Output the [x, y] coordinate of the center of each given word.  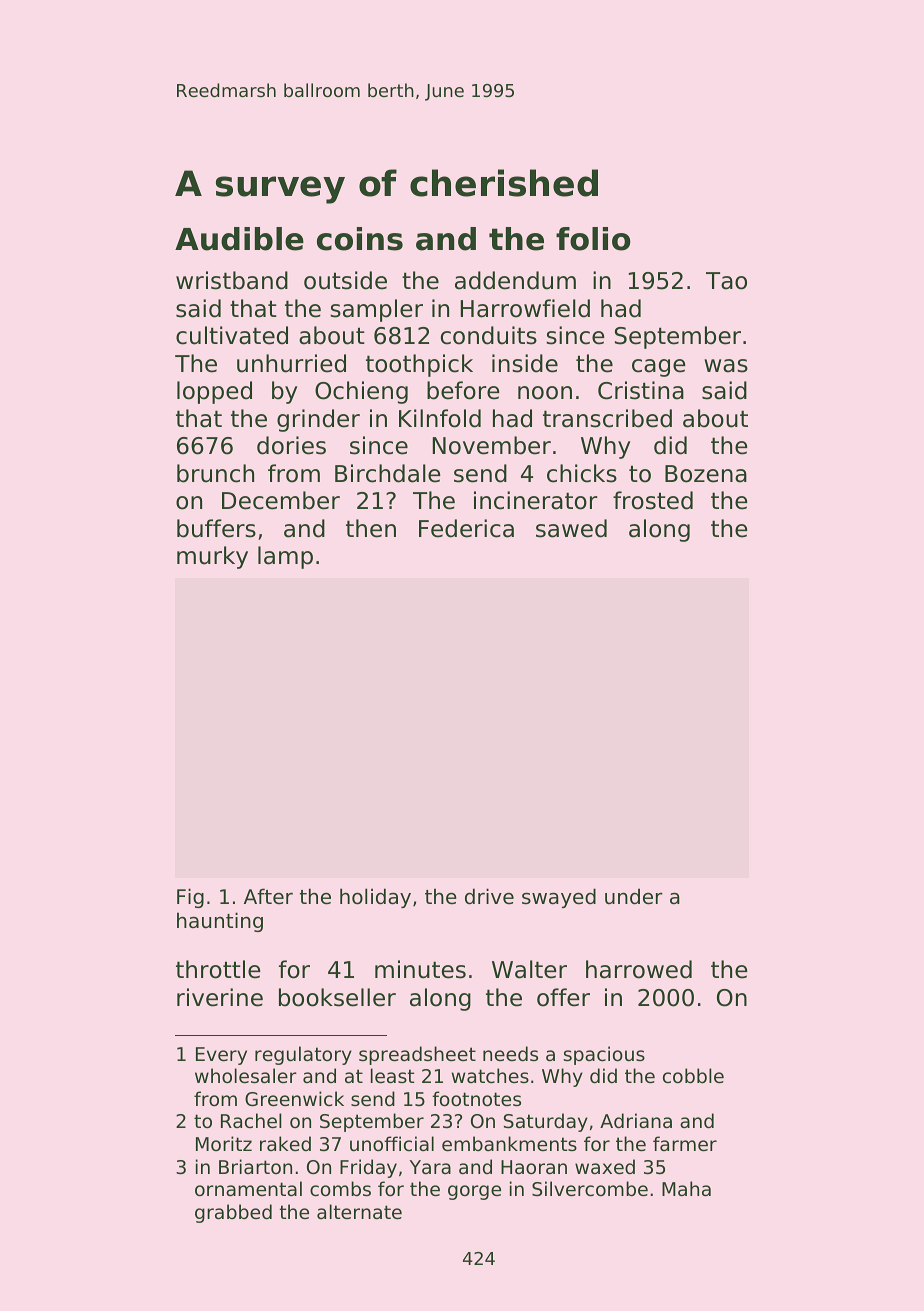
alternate [359, 1211]
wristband [232, 280]
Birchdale [388, 473]
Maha [686, 1188]
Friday [368, 1168]
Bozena [706, 474]
